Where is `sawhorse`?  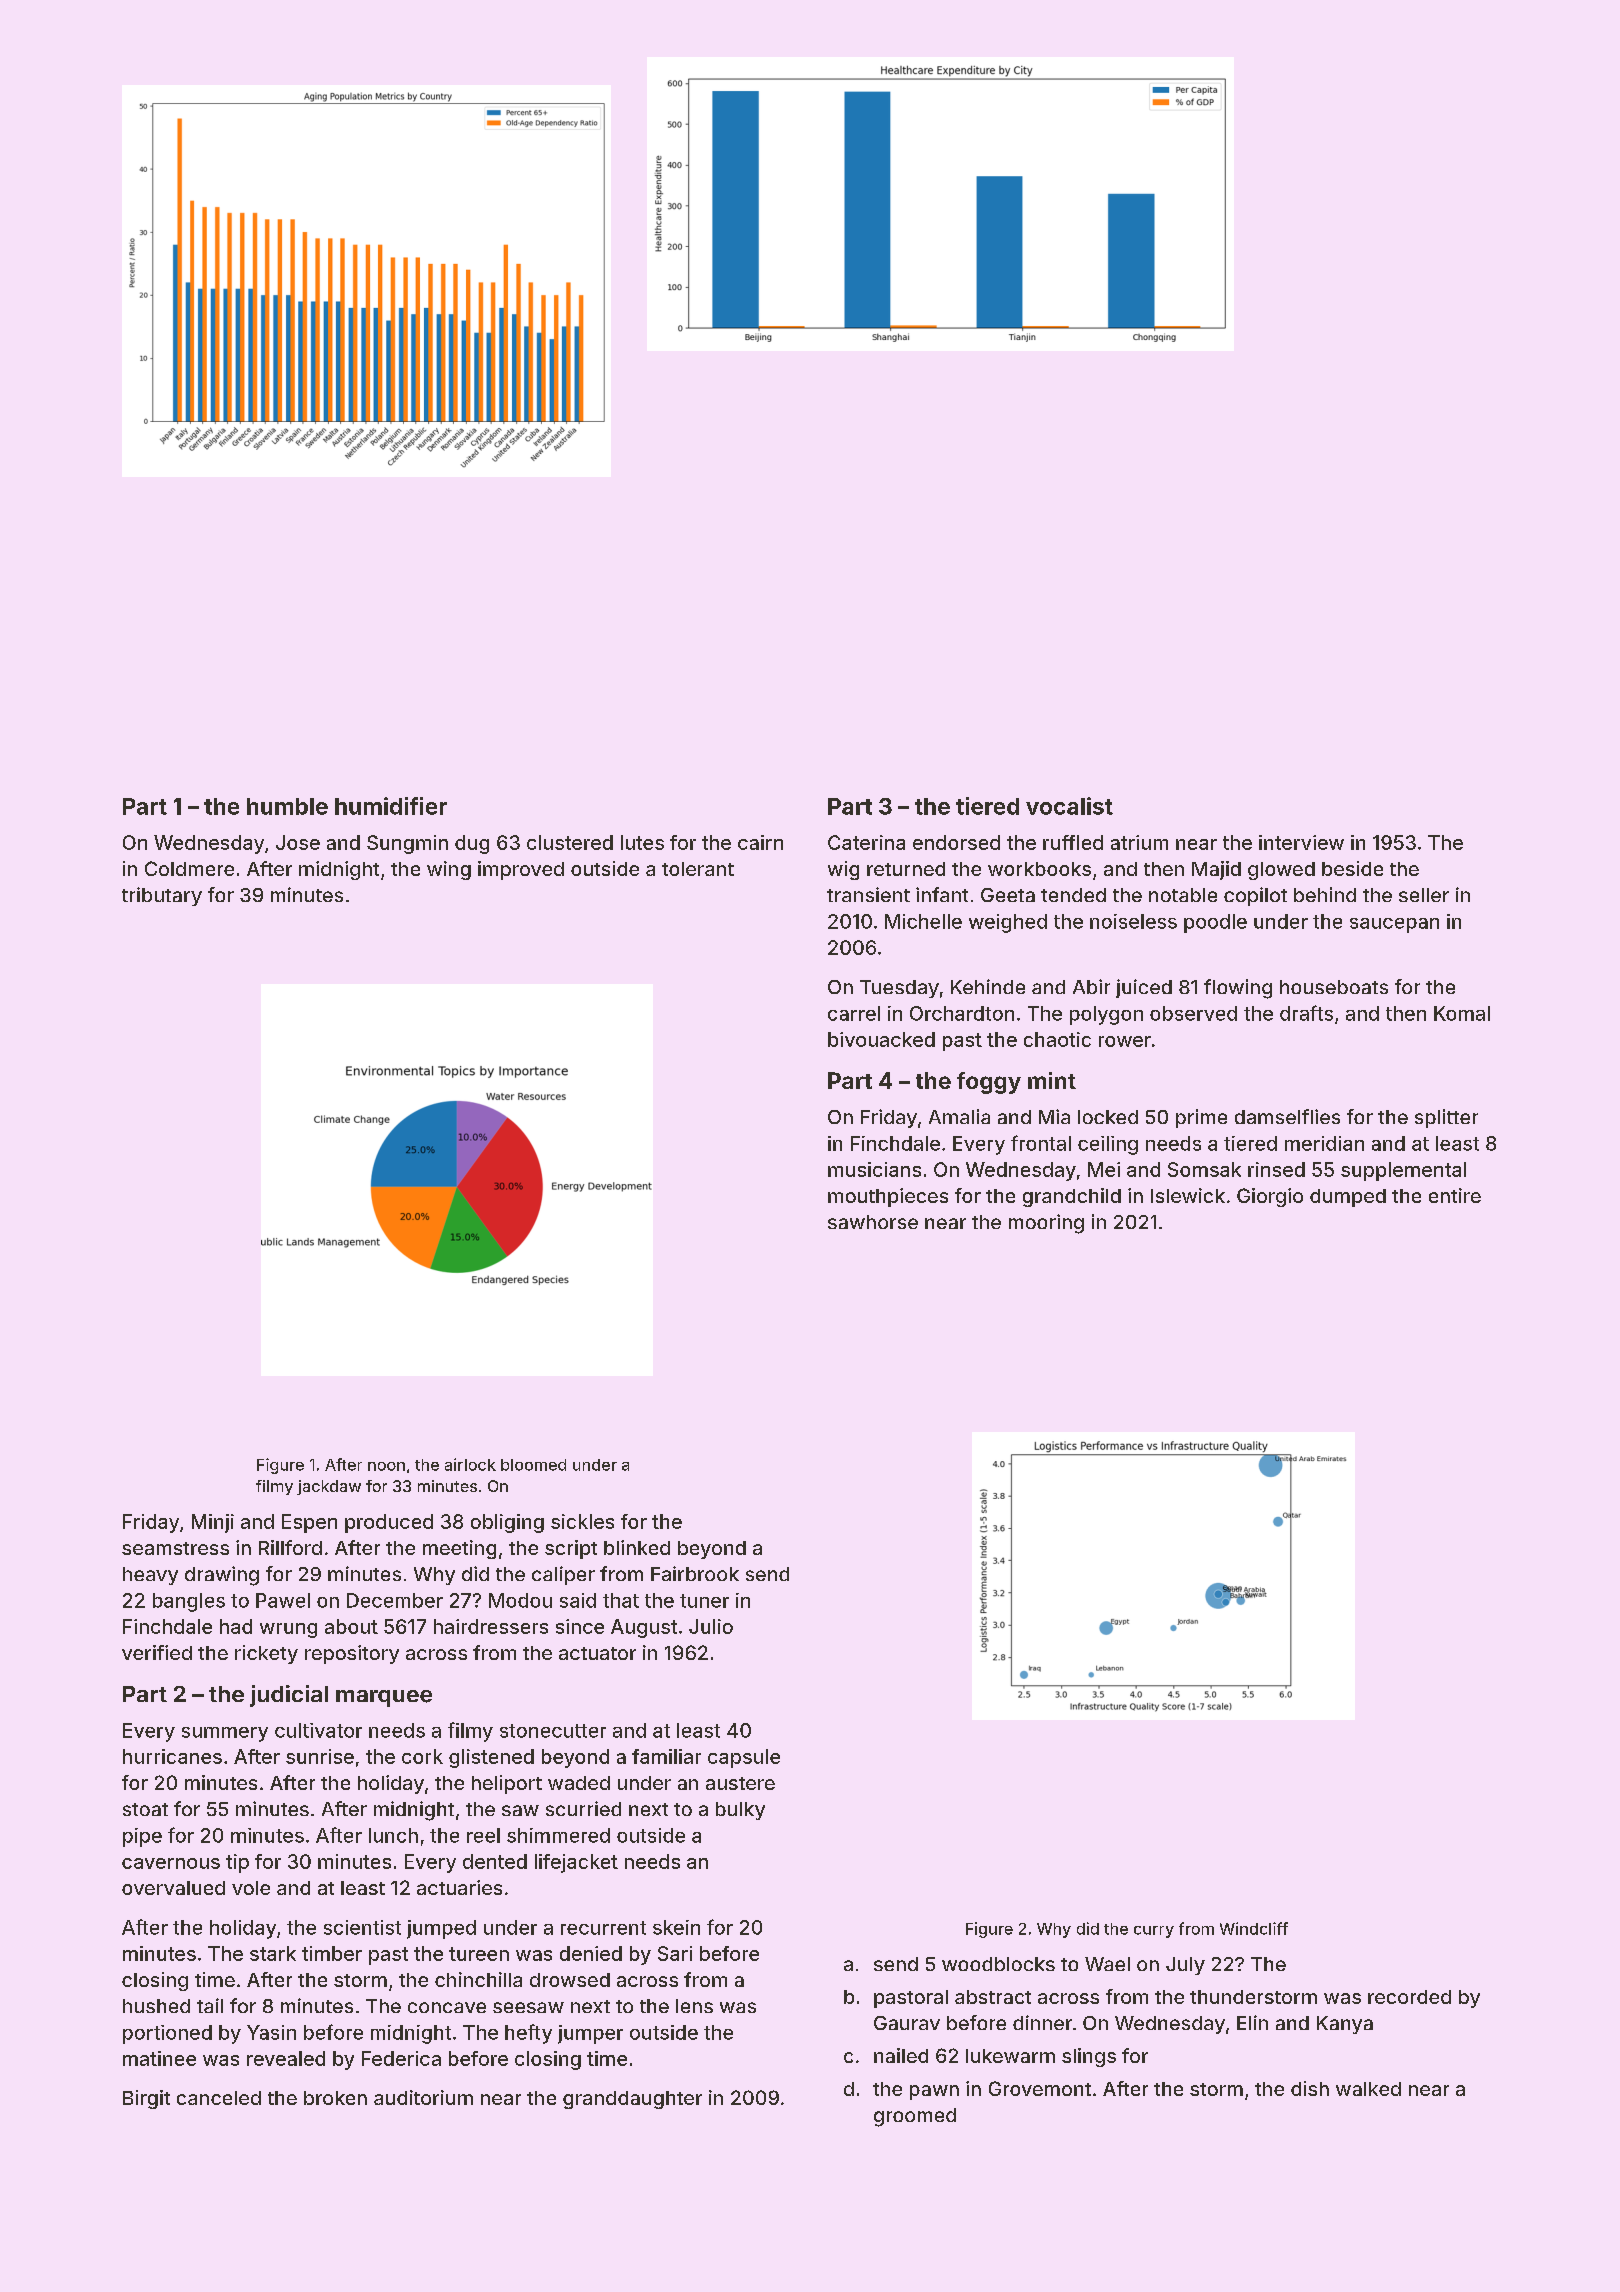 sawhorse is located at coordinates (873, 1222).
